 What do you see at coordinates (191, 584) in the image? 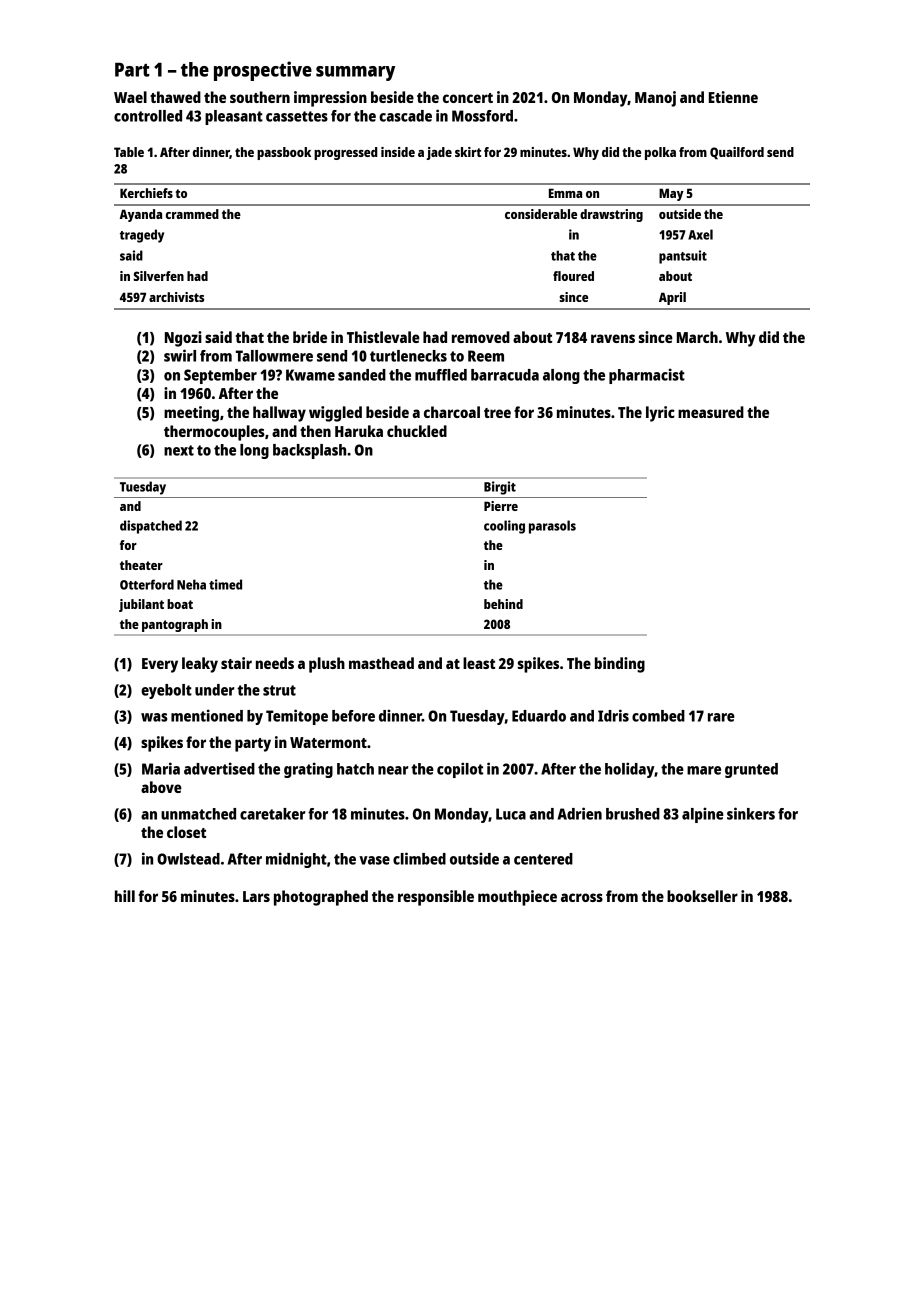
I see `Neha` at bounding box center [191, 584].
